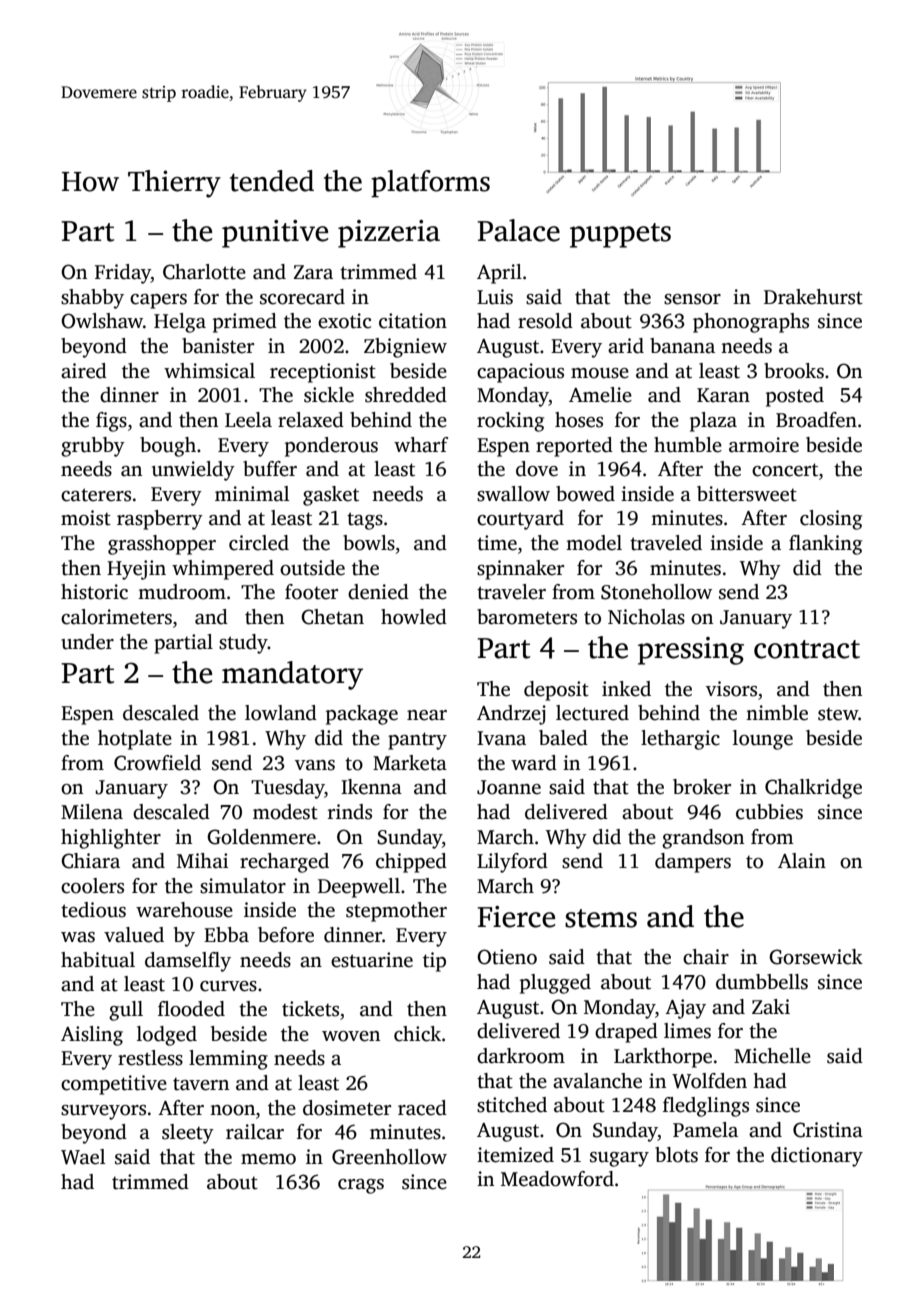 Image resolution: width=924 pixels, height=1311 pixels. What do you see at coordinates (86, 518) in the image?
I see `moist` at bounding box center [86, 518].
